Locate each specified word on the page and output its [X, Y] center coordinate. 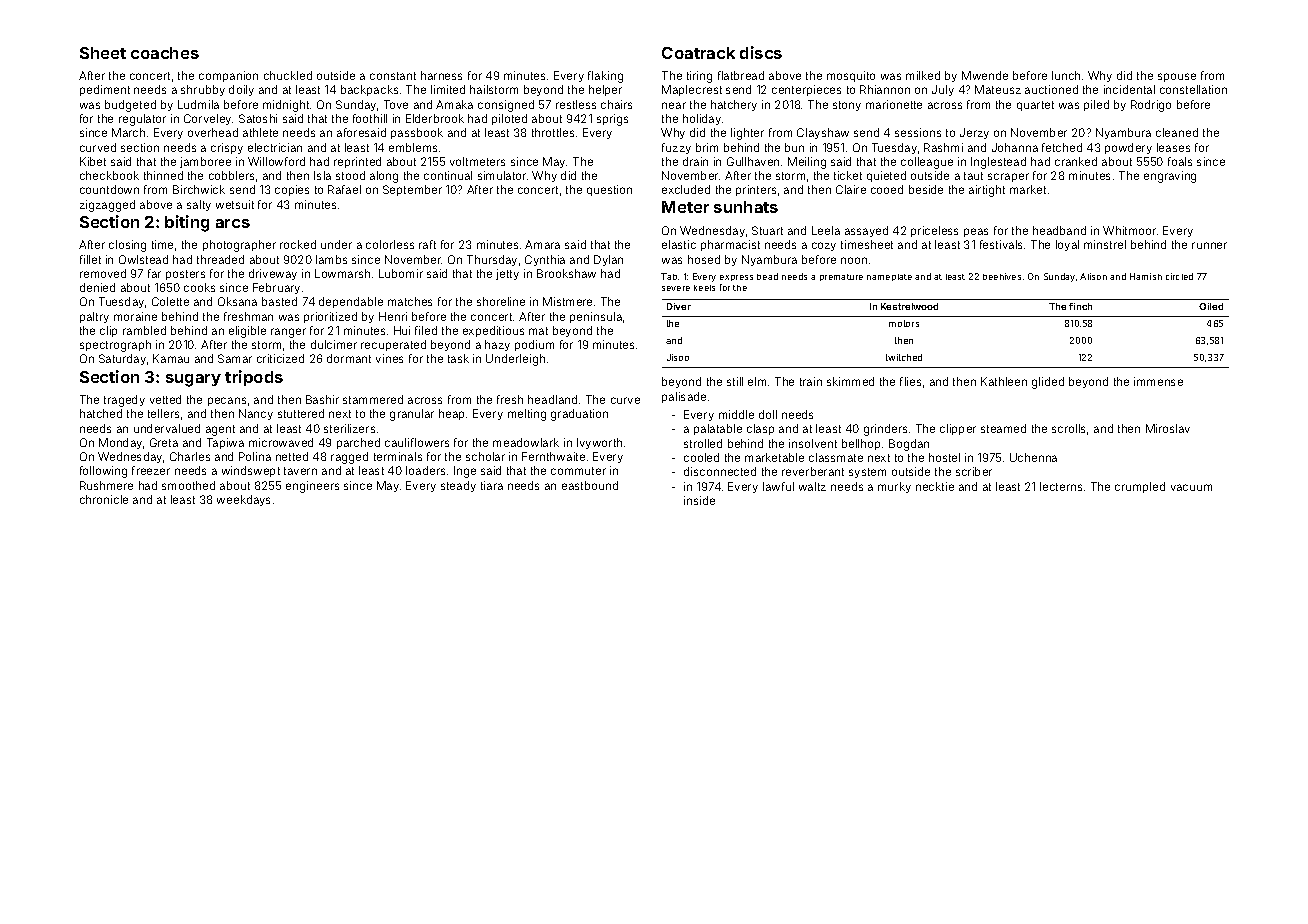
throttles [553, 132]
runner [1209, 245]
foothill [370, 118]
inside [699, 500]
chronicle [104, 499]
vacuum [1191, 487]
